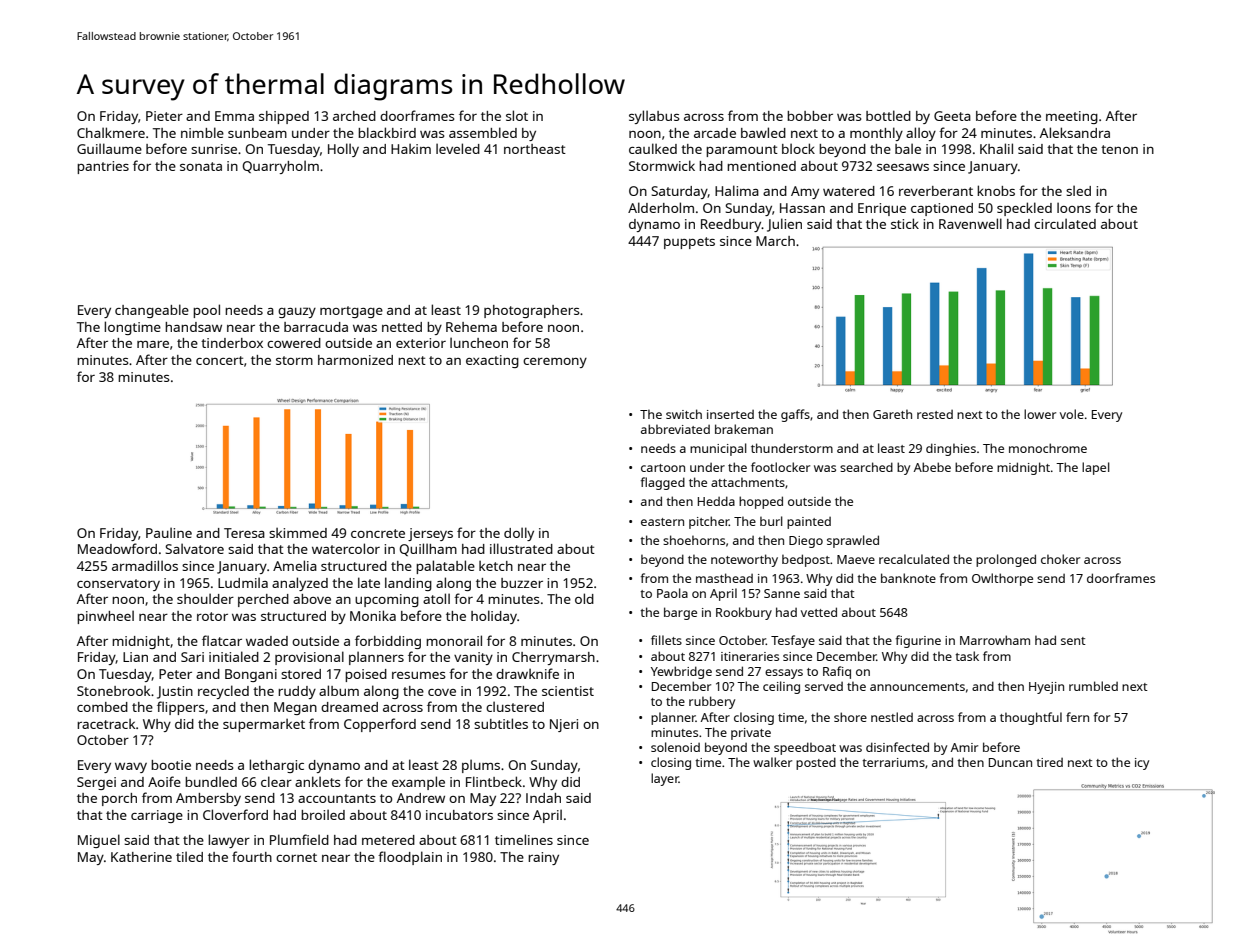 This page has height=952, width=1233. I want to click on Owlthorpe, so click(1002, 579).
